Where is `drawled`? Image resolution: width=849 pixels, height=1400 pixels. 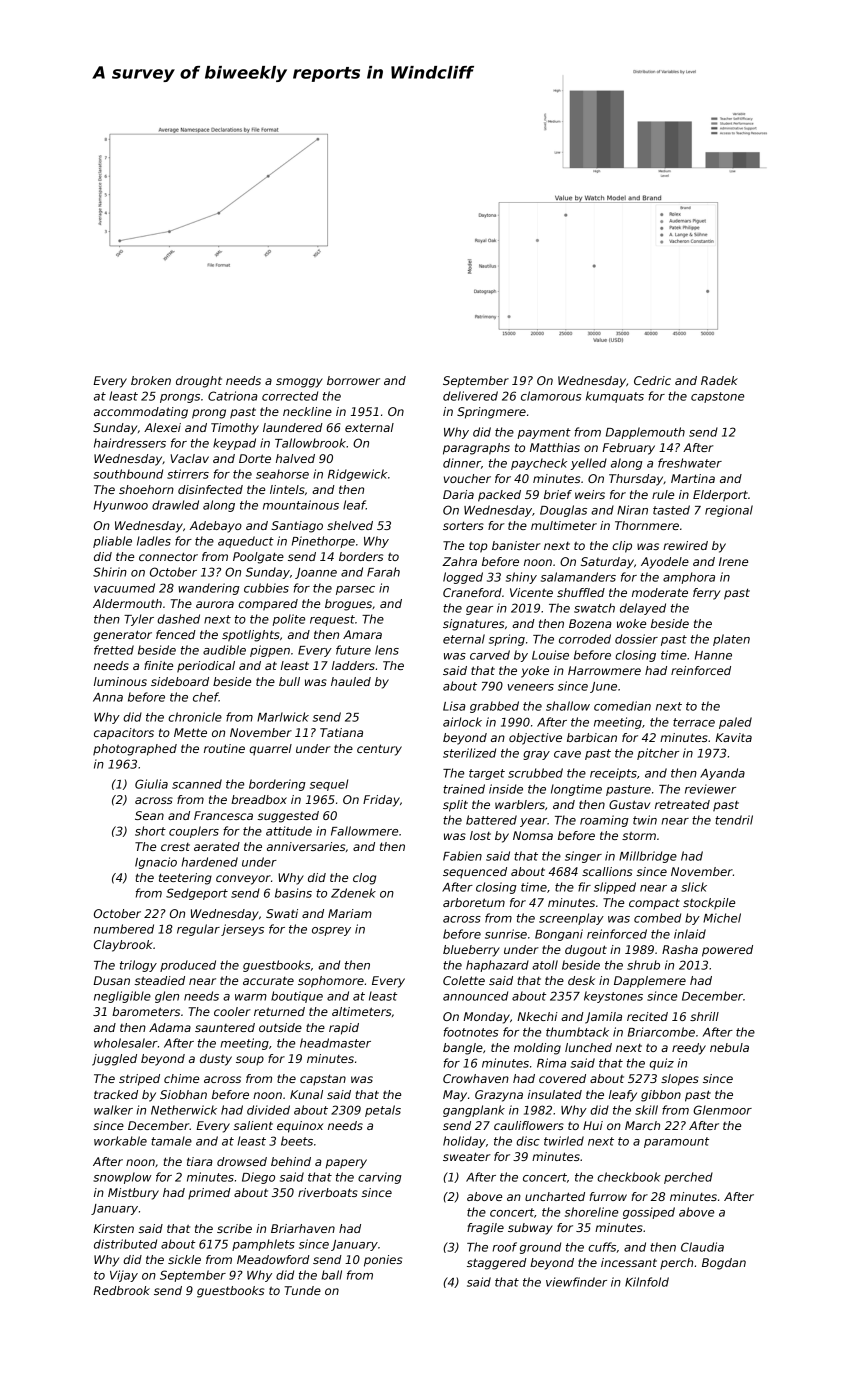 drawled is located at coordinates (175, 505).
